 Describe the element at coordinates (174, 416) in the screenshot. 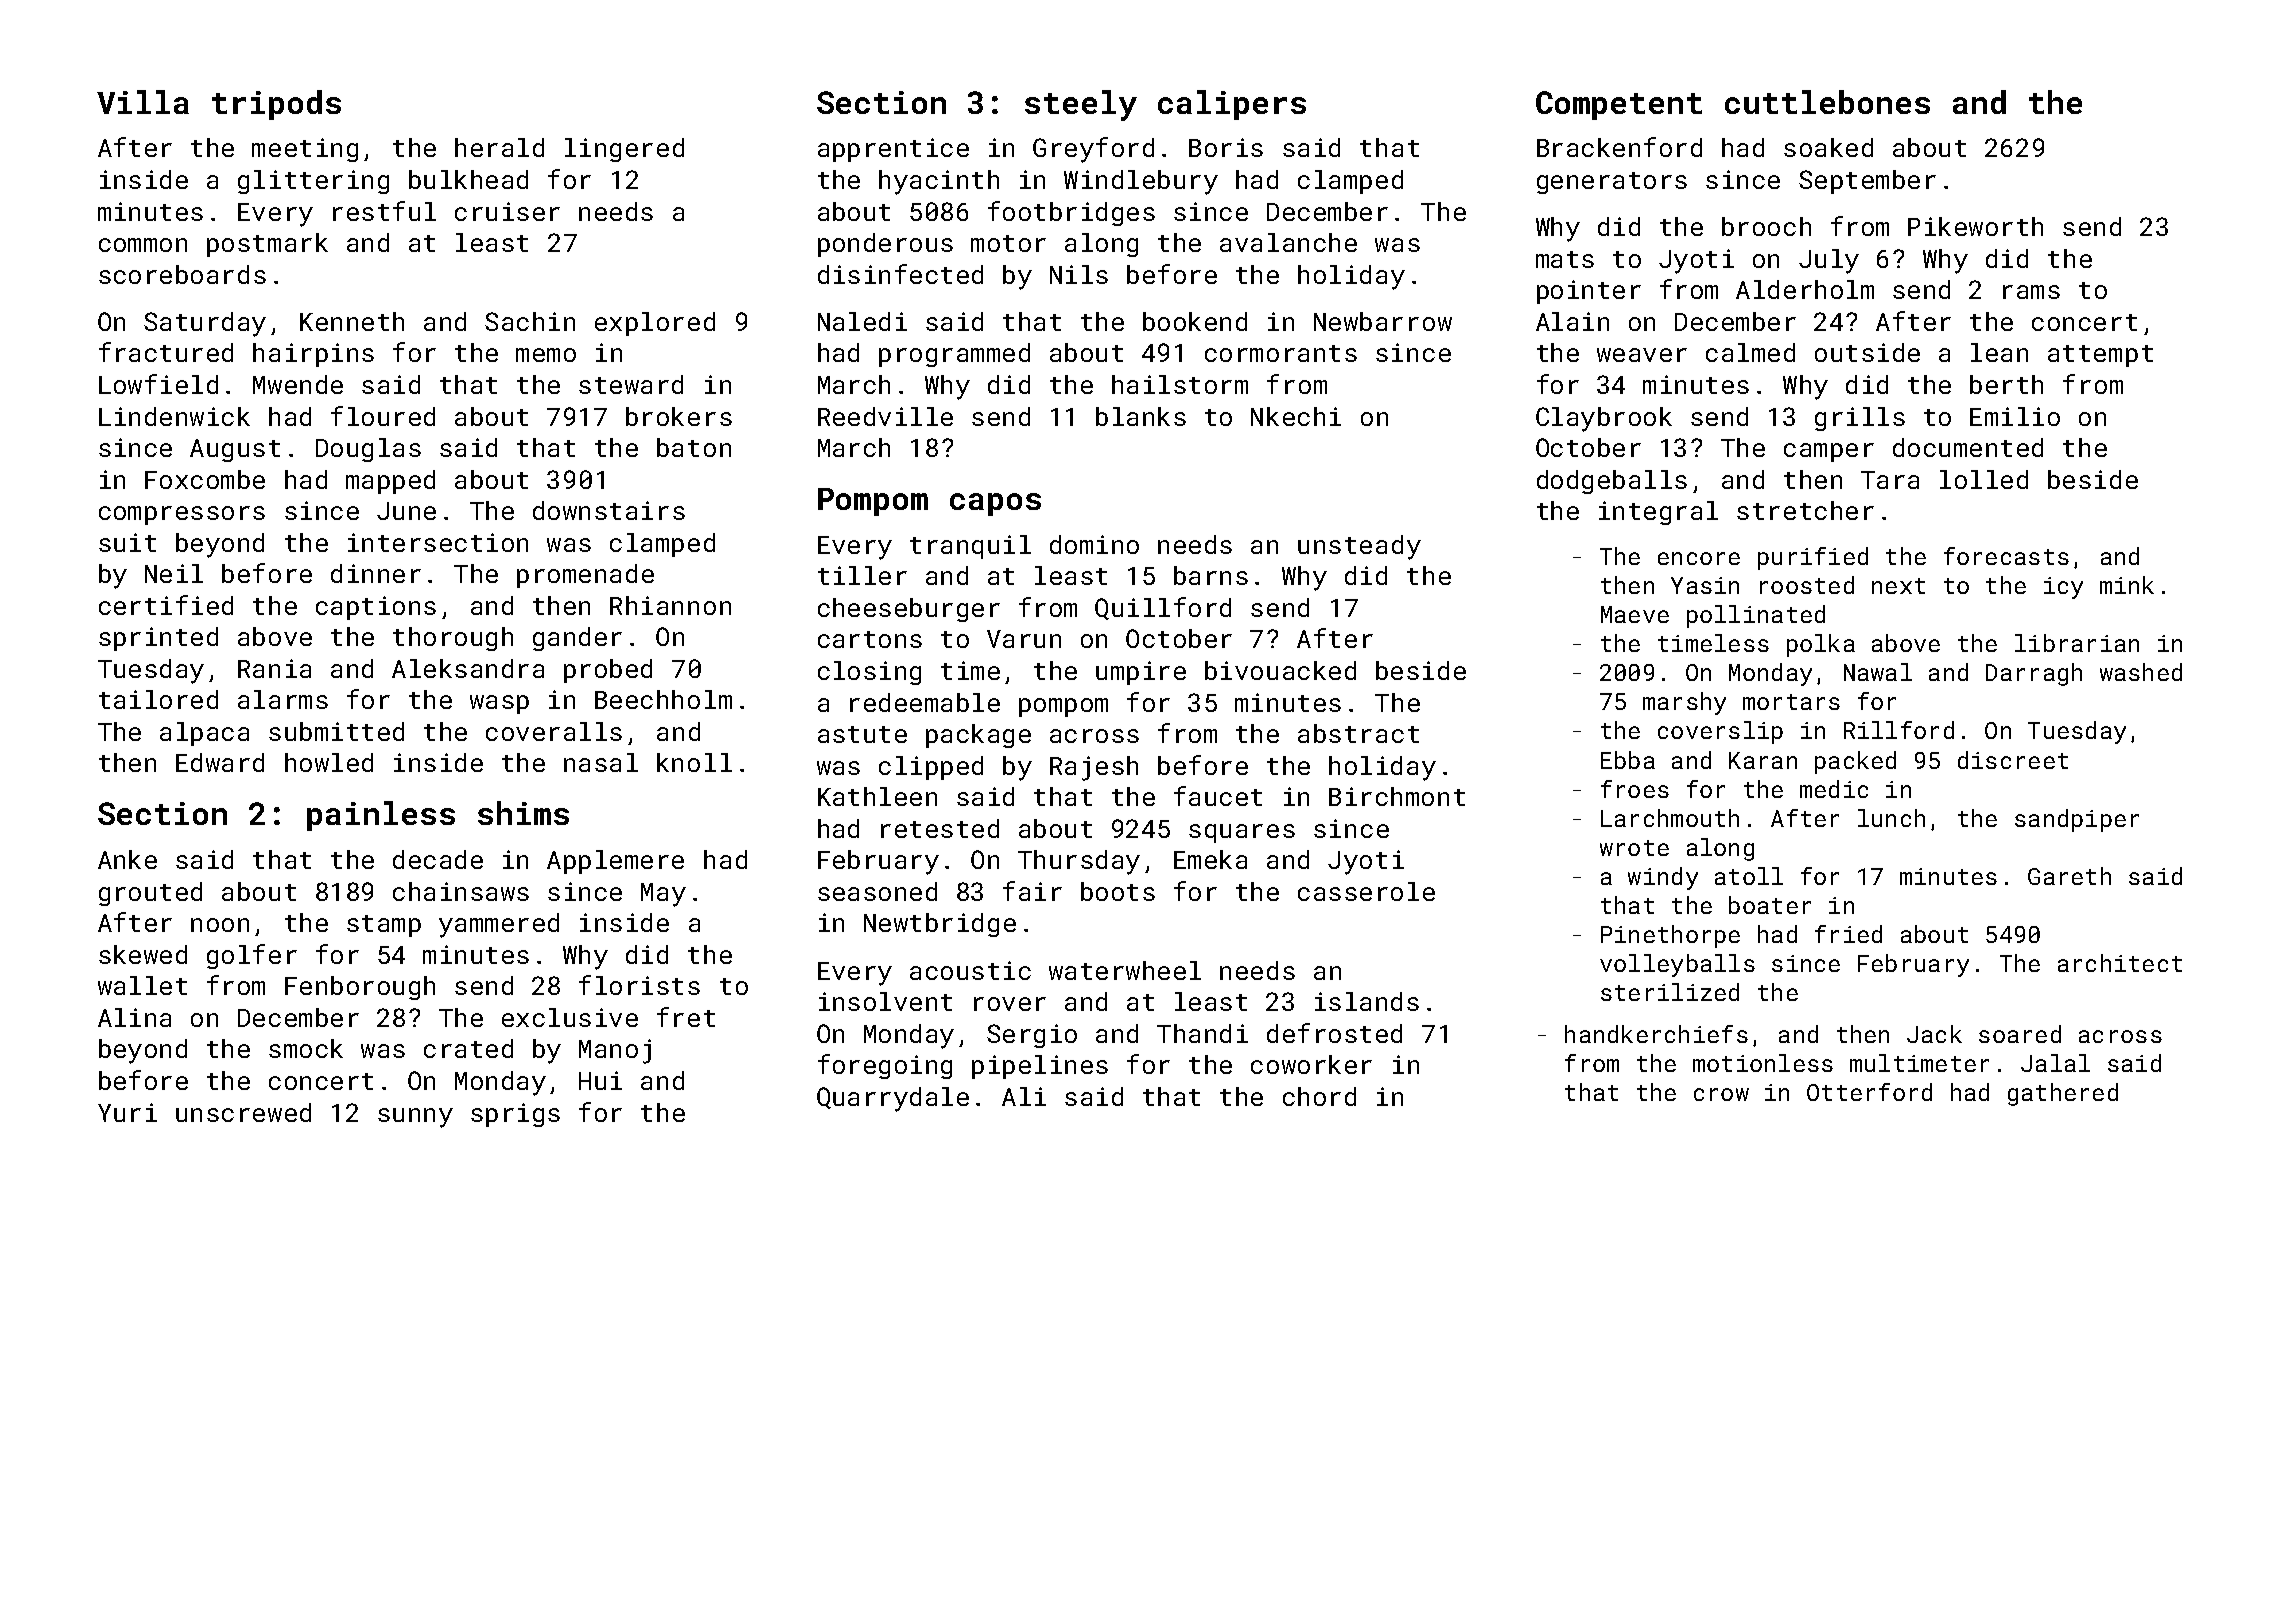

I see `Lindenwick` at that location.
